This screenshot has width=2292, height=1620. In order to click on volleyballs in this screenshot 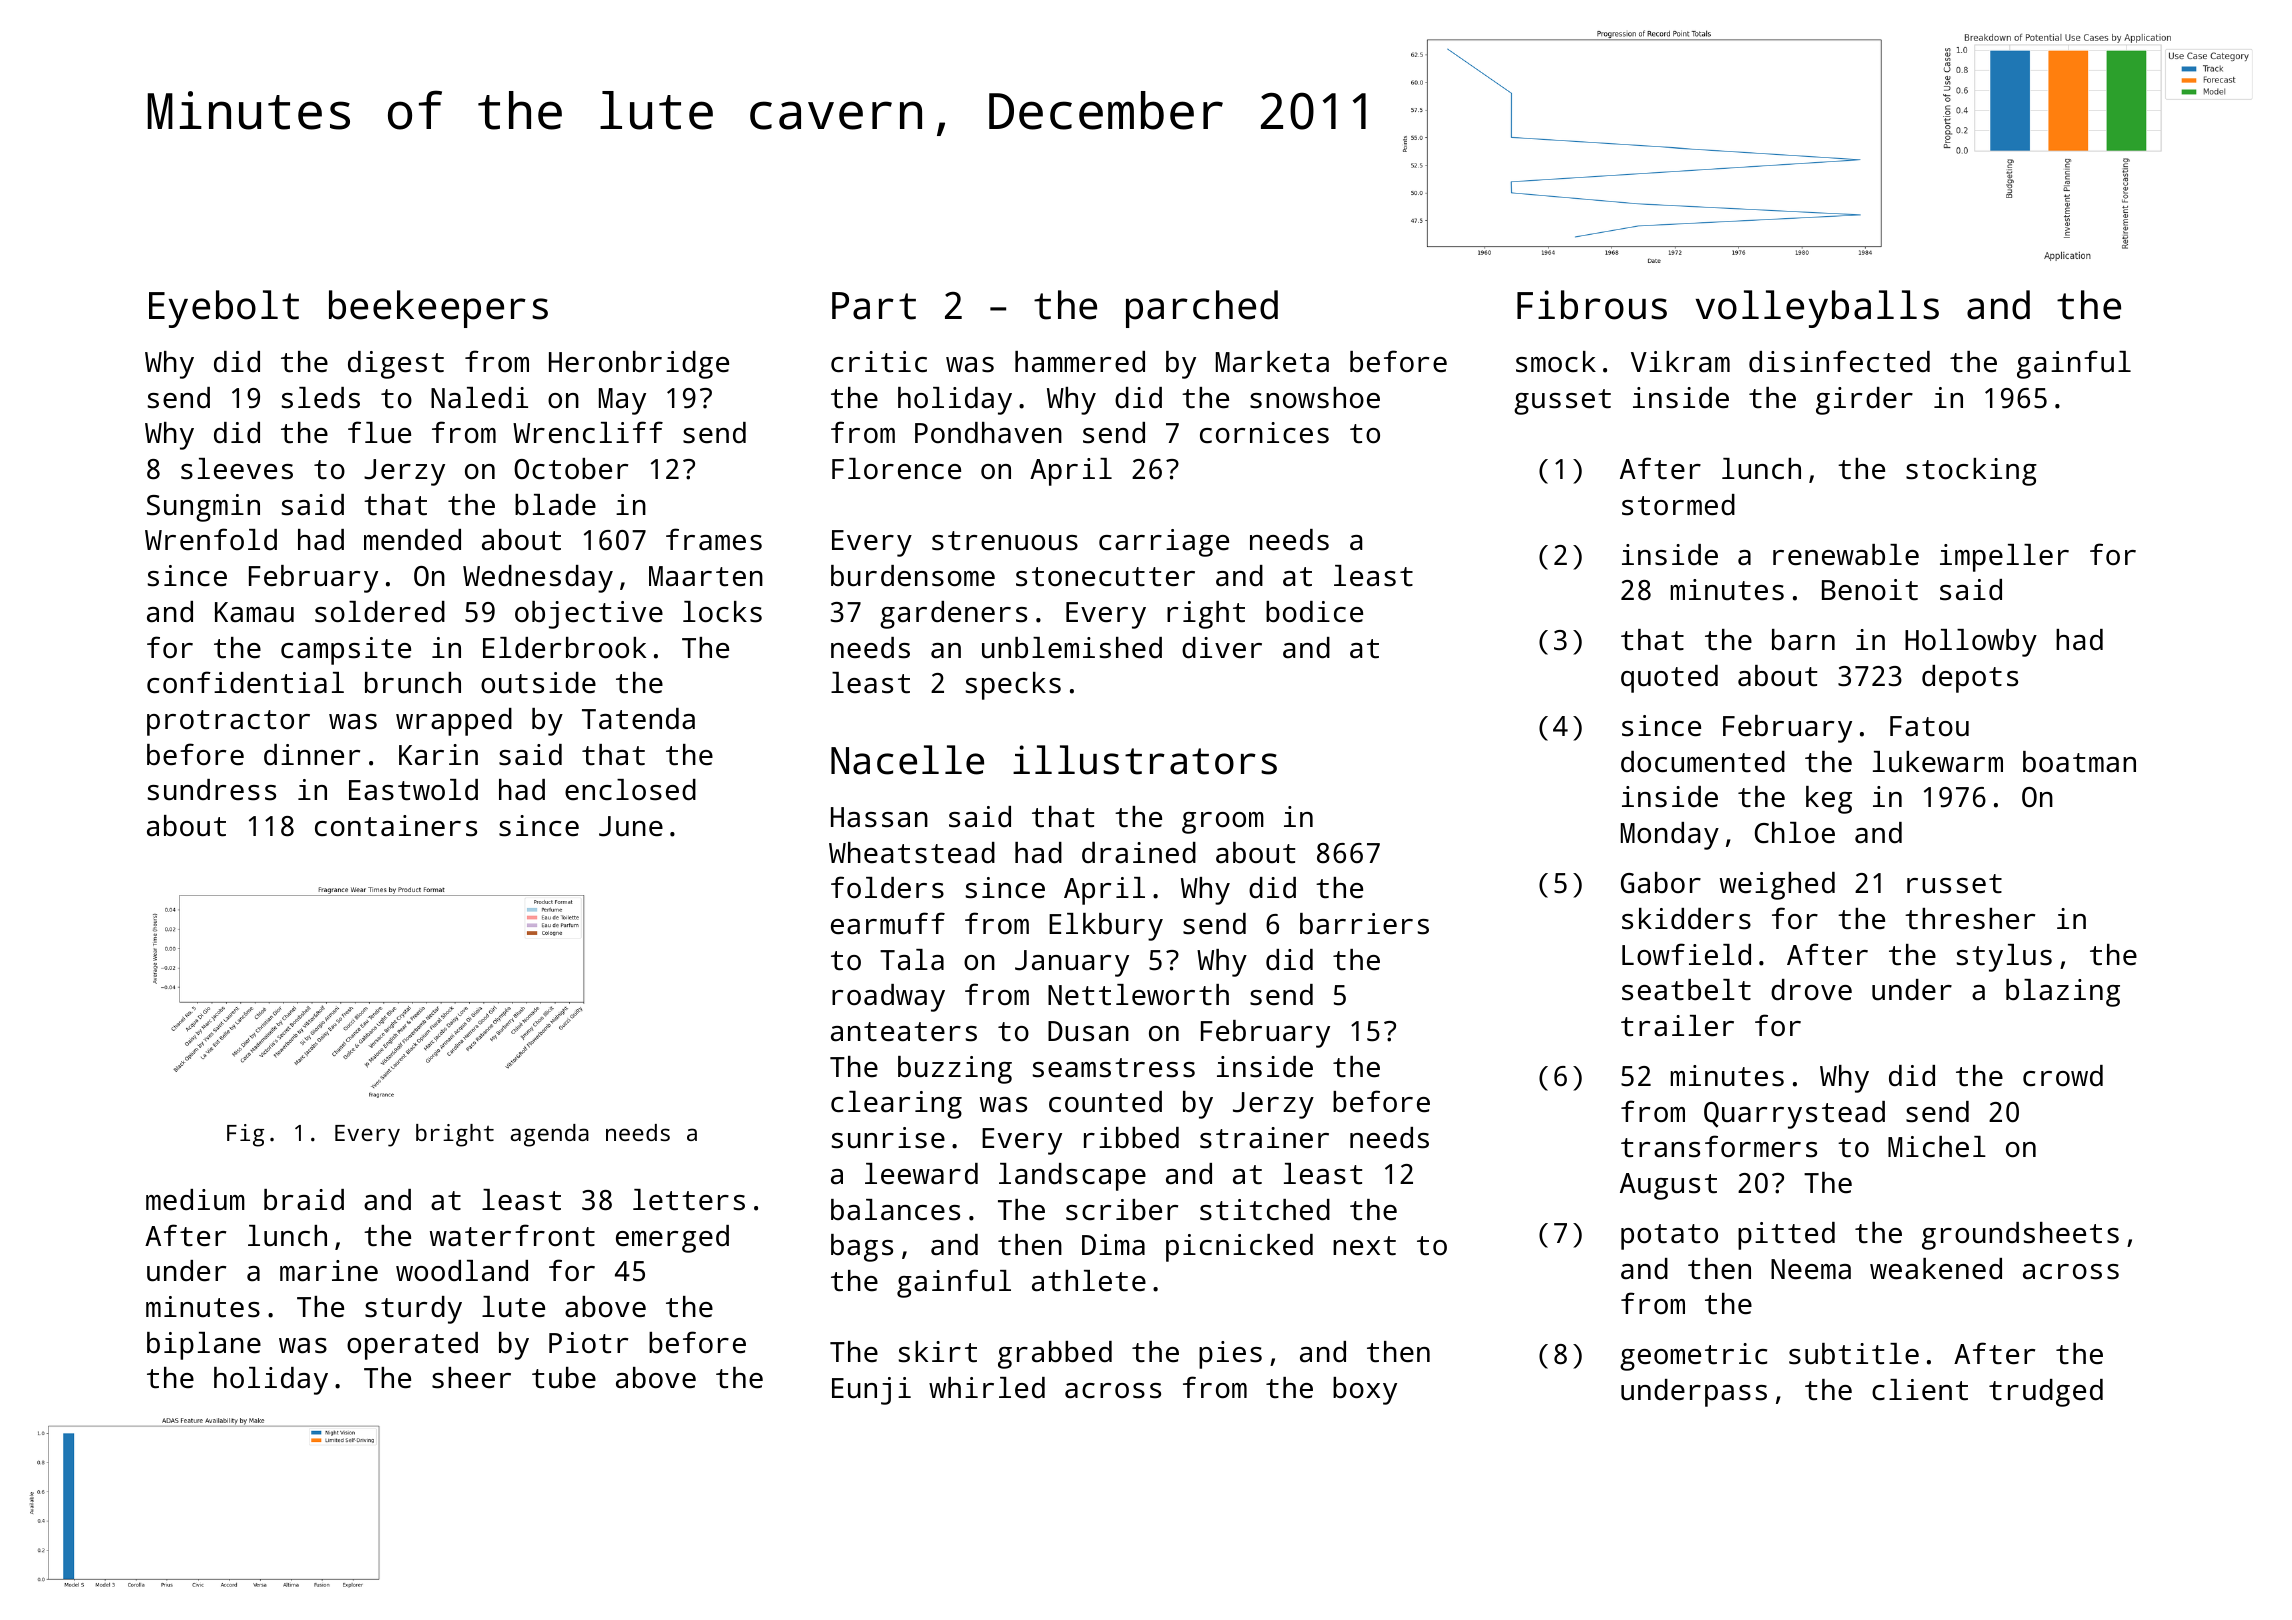, I will do `click(1817, 309)`.
